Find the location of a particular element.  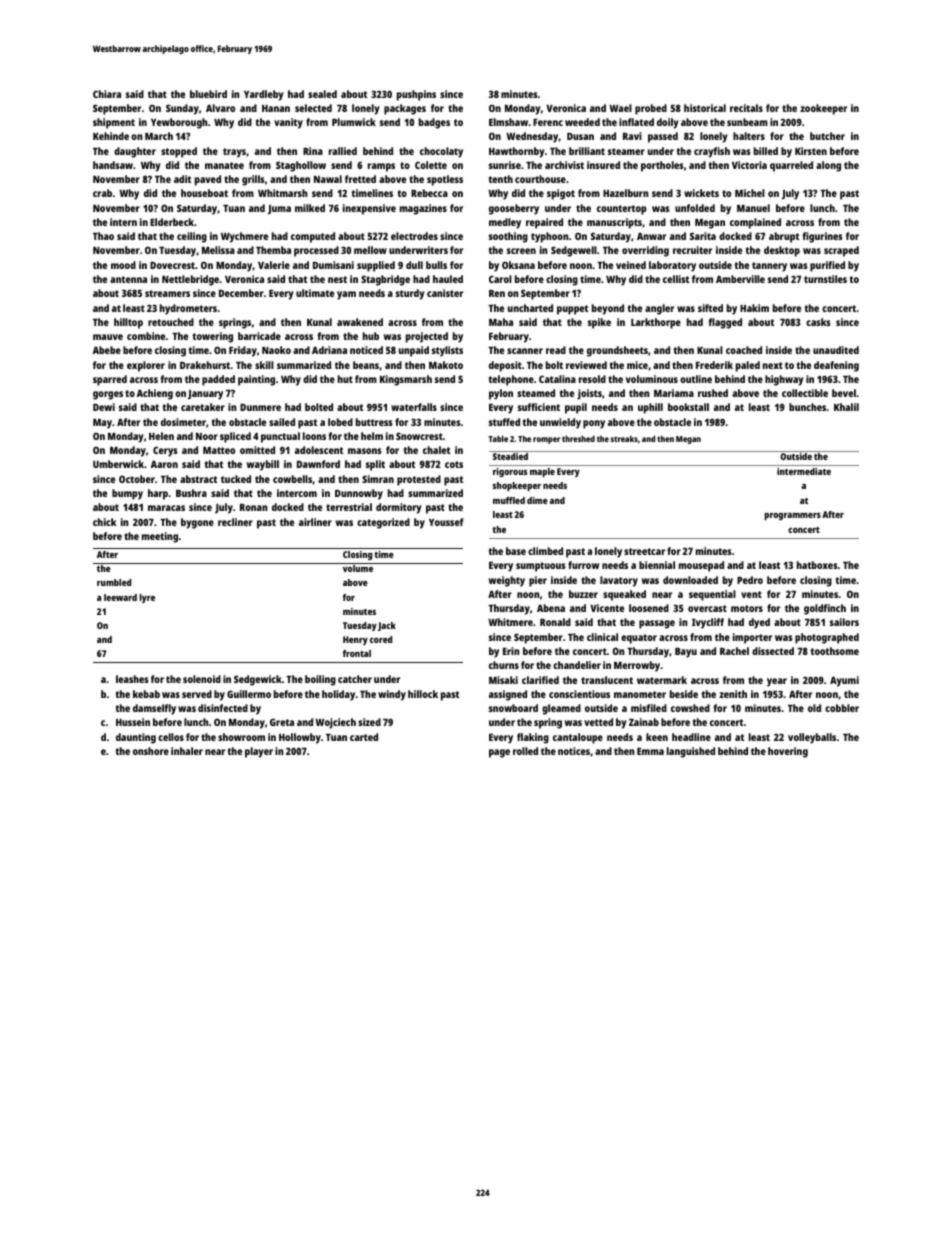

Thao is located at coordinates (103, 236).
